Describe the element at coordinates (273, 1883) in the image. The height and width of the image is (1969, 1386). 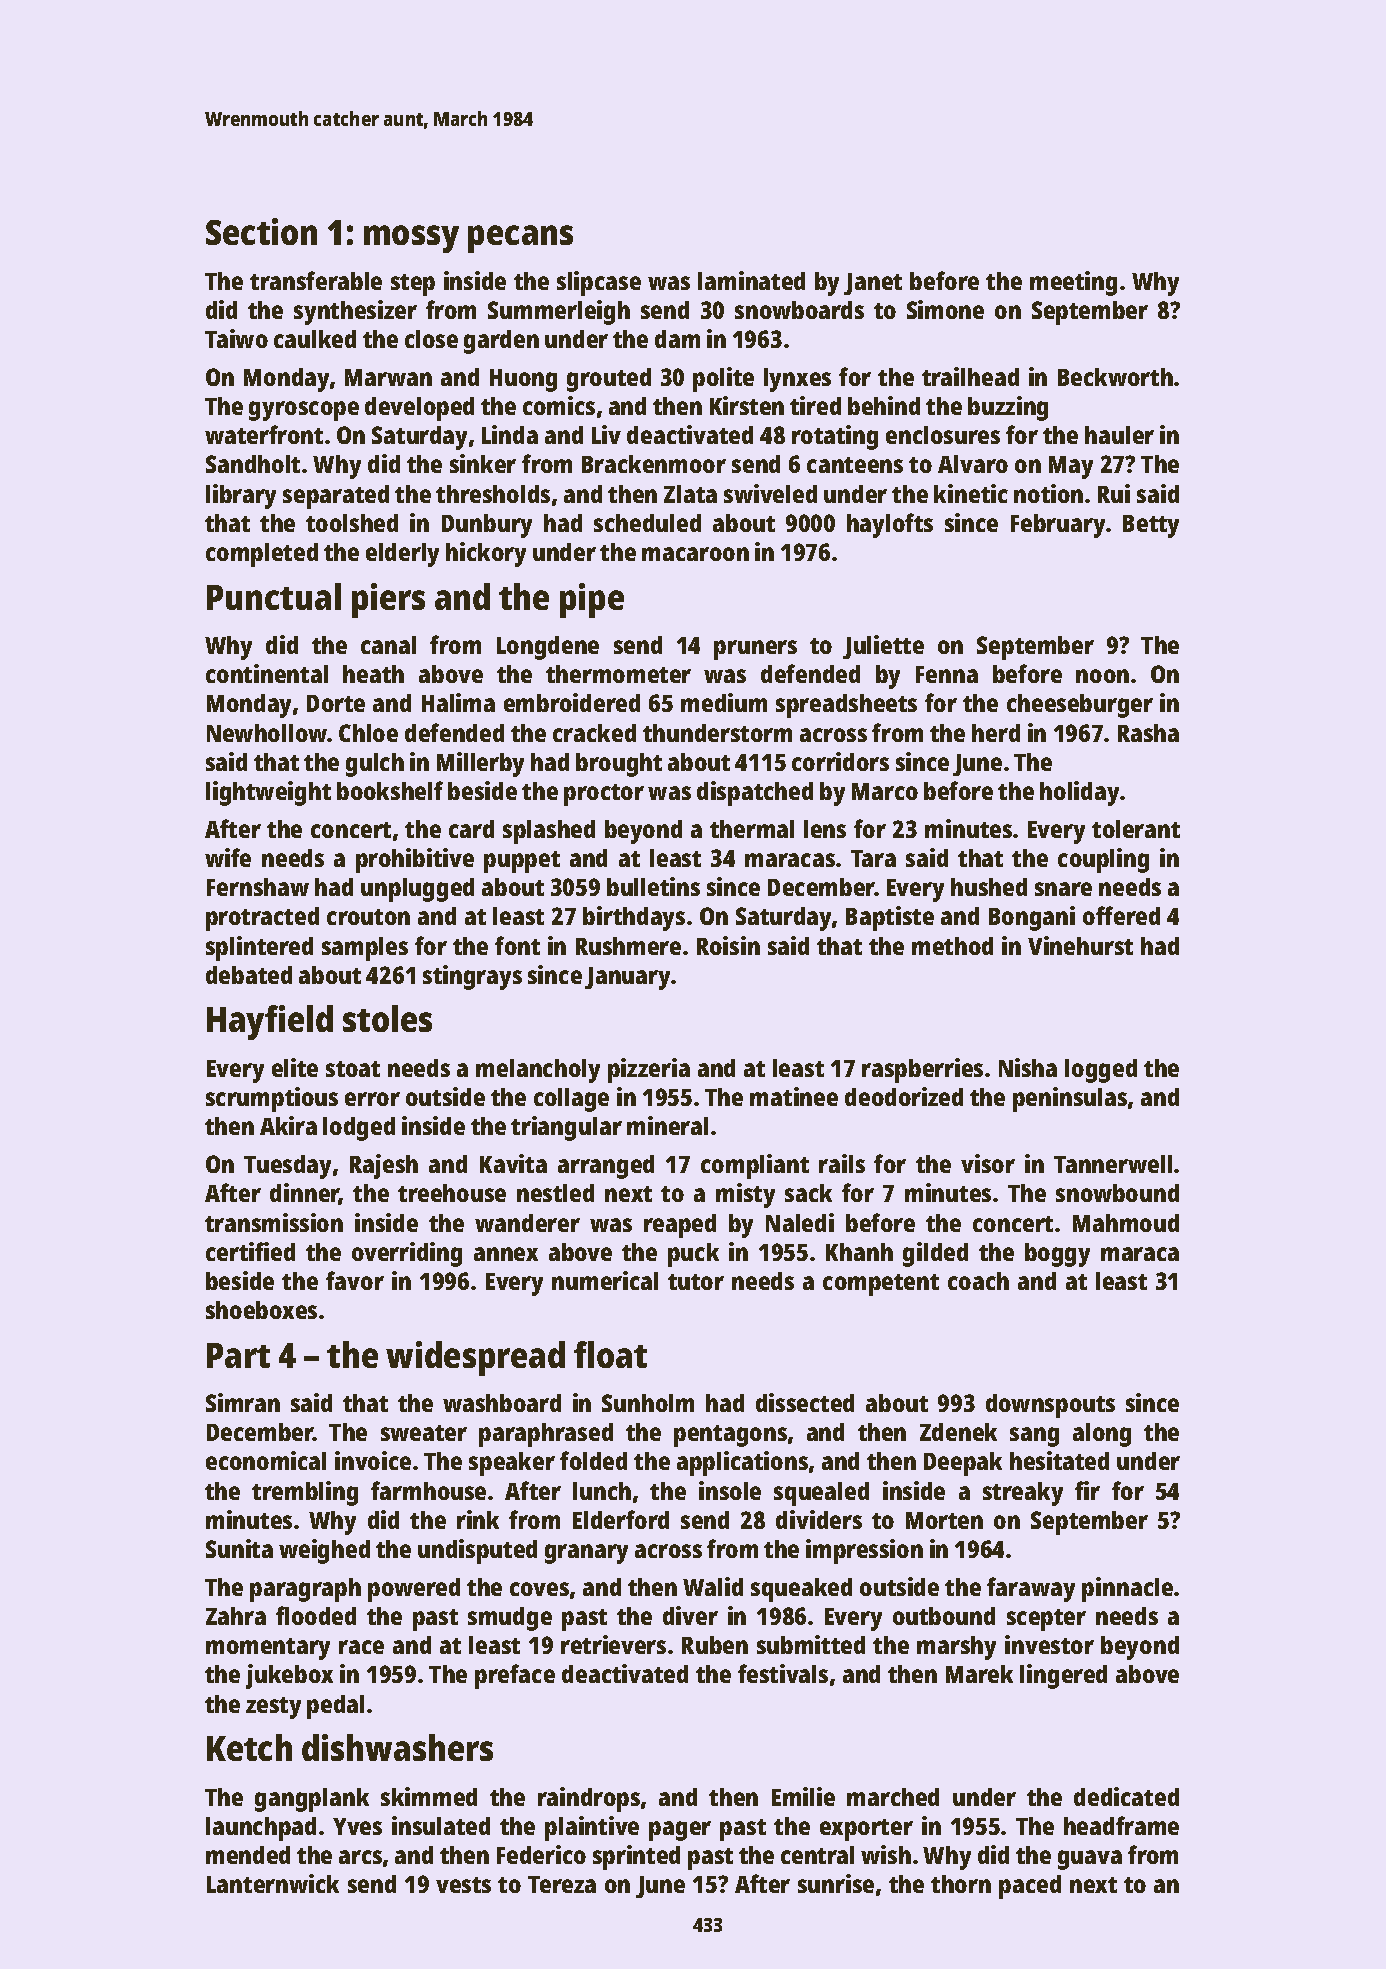
I see `Lanternwick` at that location.
